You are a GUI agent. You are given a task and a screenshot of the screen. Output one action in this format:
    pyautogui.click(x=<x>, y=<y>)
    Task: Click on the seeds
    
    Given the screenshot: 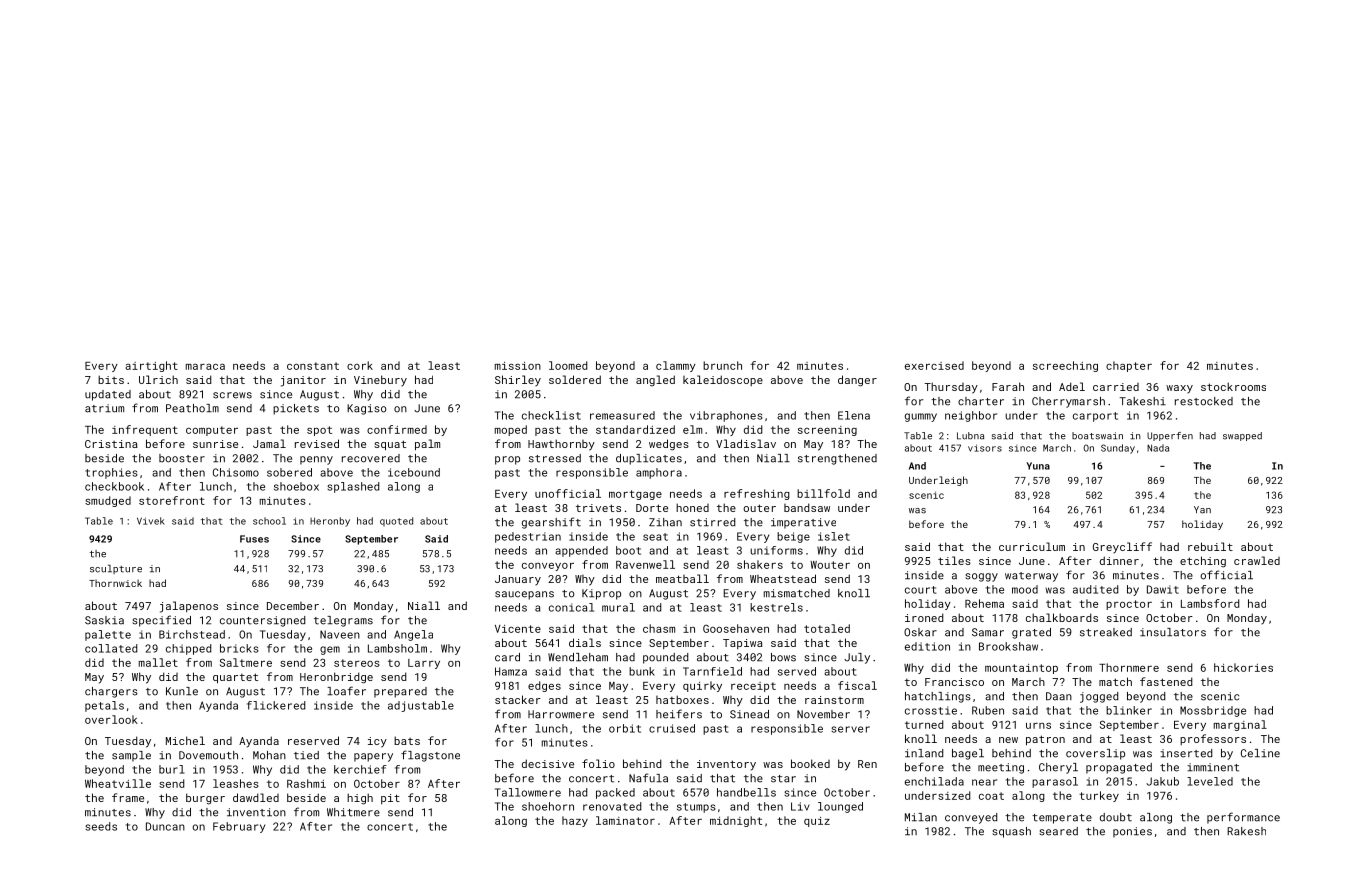 What is the action you would take?
    pyautogui.click(x=101, y=826)
